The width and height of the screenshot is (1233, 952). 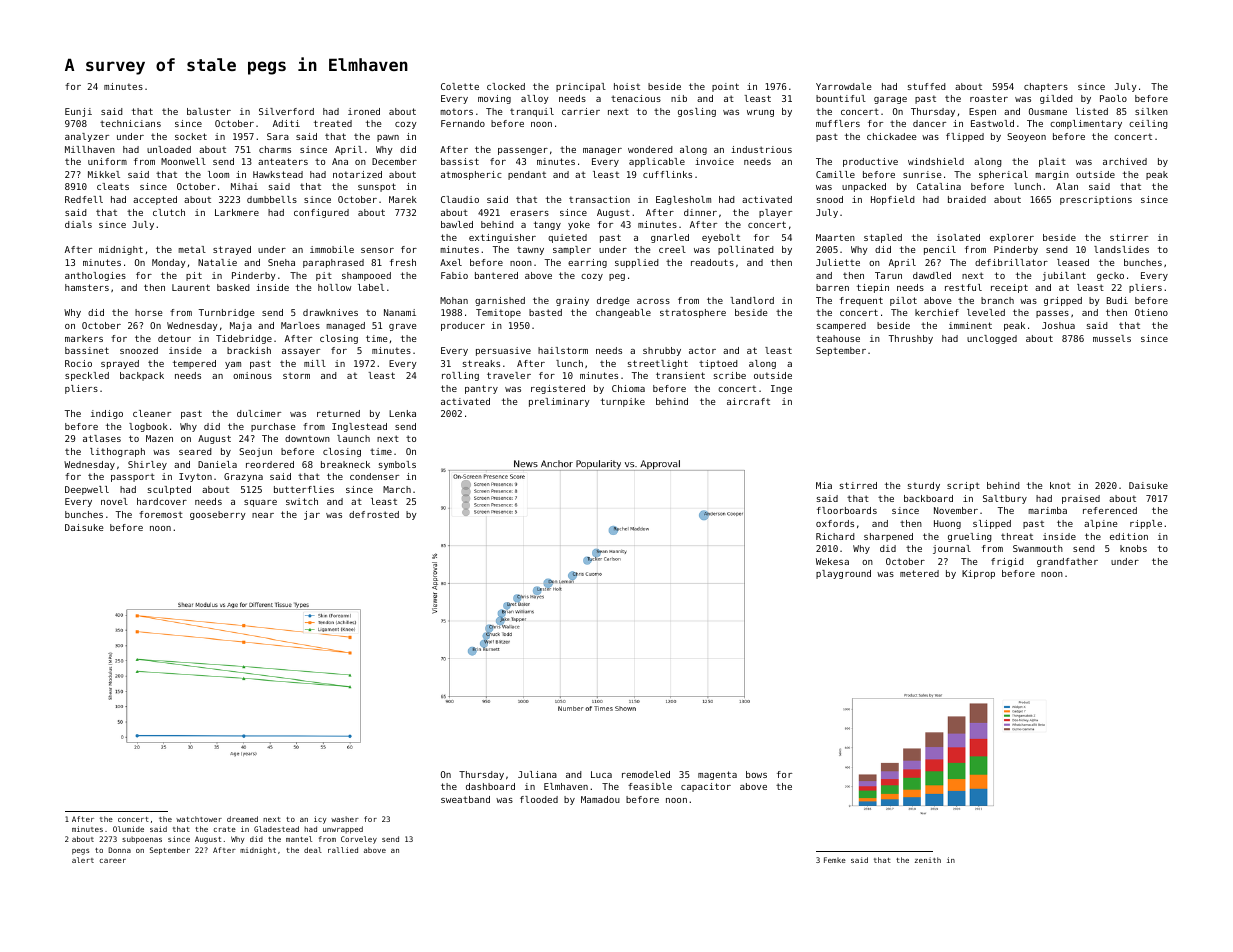 I want to click on Paolo, so click(x=1113, y=98).
